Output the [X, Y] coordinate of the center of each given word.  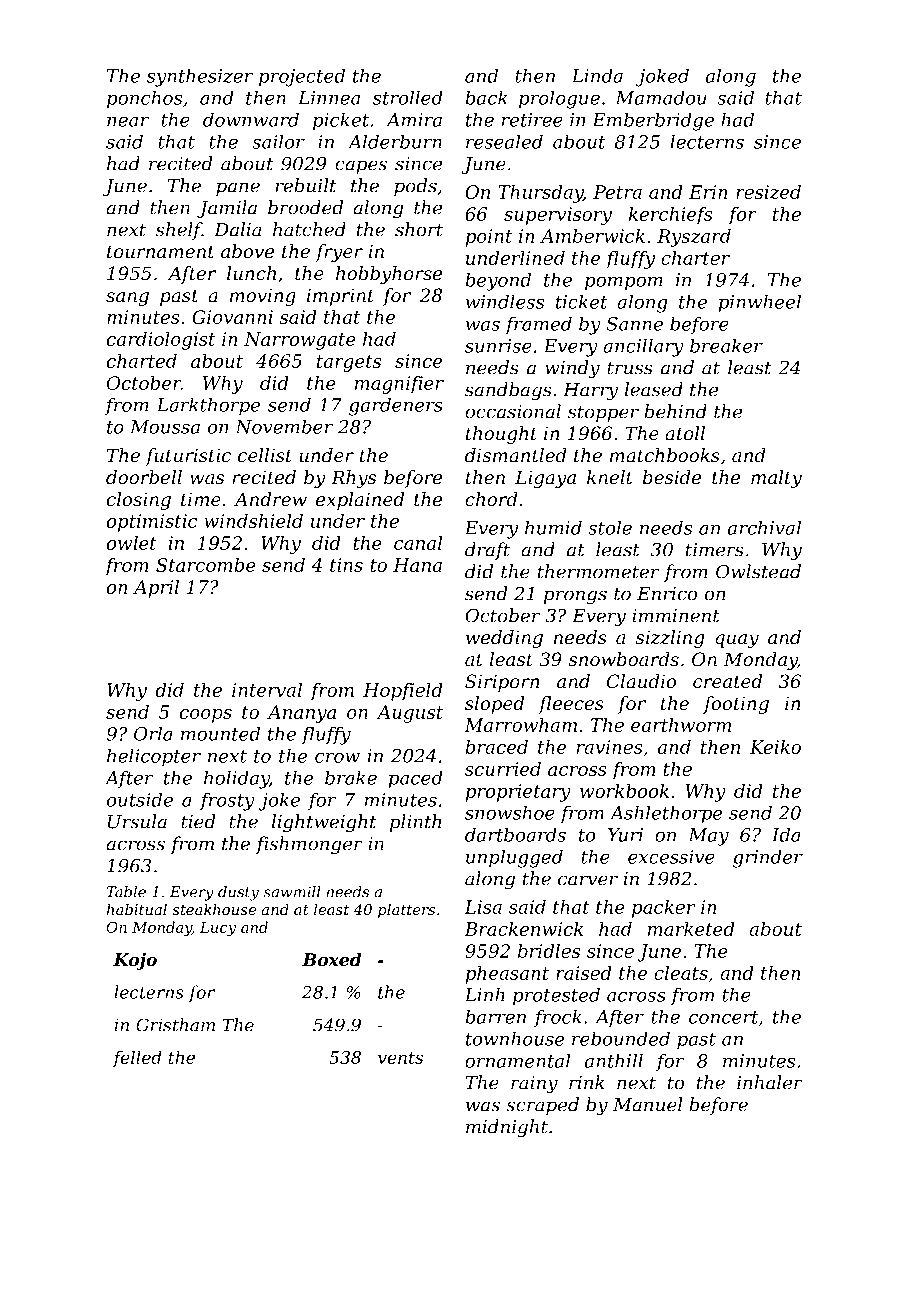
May [708, 837]
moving [263, 297]
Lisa [483, 907]
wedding [504, 639]
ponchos [144, 99]
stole [610, 527]
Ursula [137, 821]
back [486, 97]
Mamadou [661, 97]
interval [267, 690]
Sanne [634, 324]
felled [137, 1058]
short [419, 229]
